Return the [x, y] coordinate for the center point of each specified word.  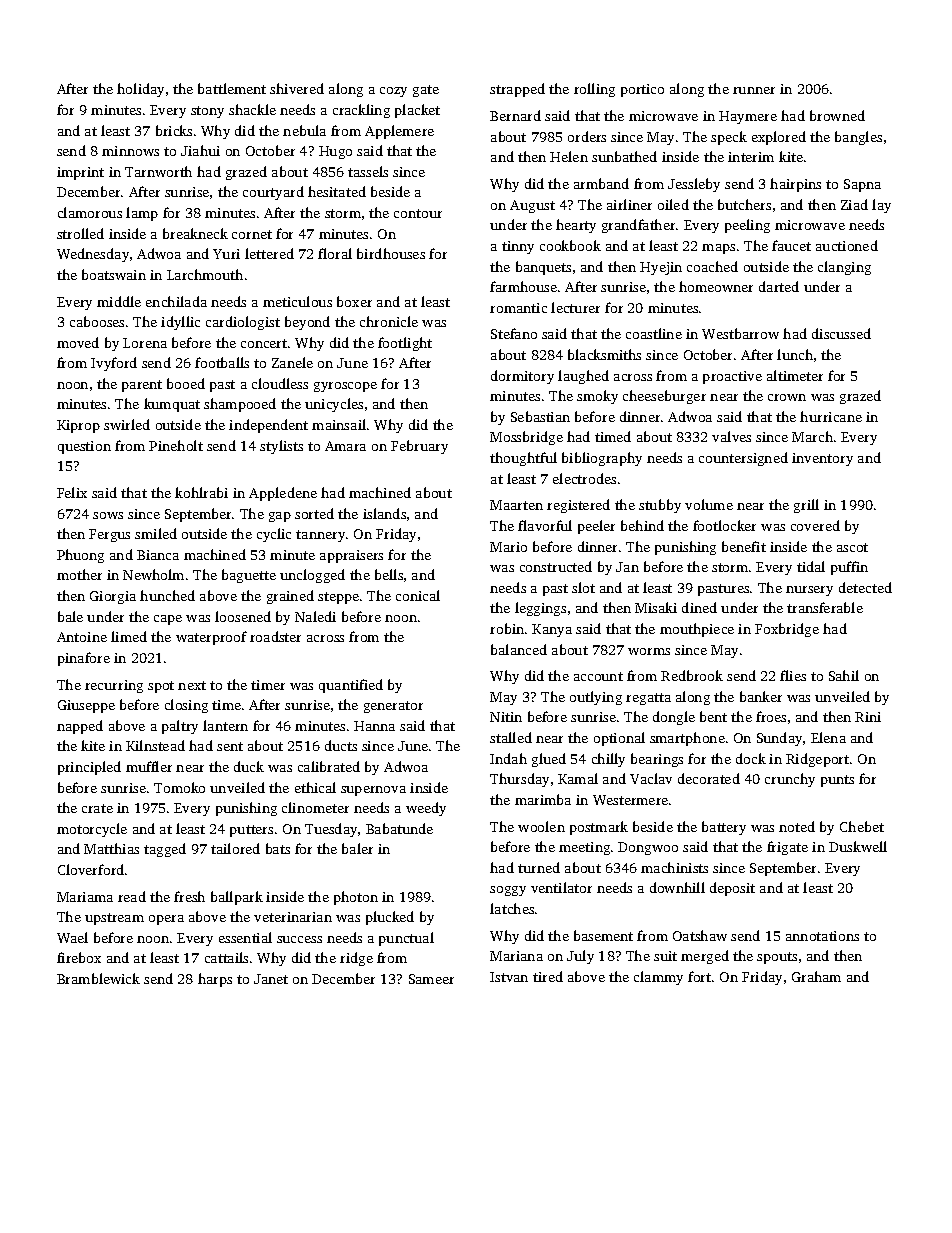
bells [389, 574]
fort [699, 976]
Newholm [153, 574]
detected [865, 587]
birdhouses [391, 253]
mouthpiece [697, 630]
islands [384, 513]
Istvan [509, 977]
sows [108, 515]
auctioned [847, 245]
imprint [80, 173]
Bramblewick [98, 978]
